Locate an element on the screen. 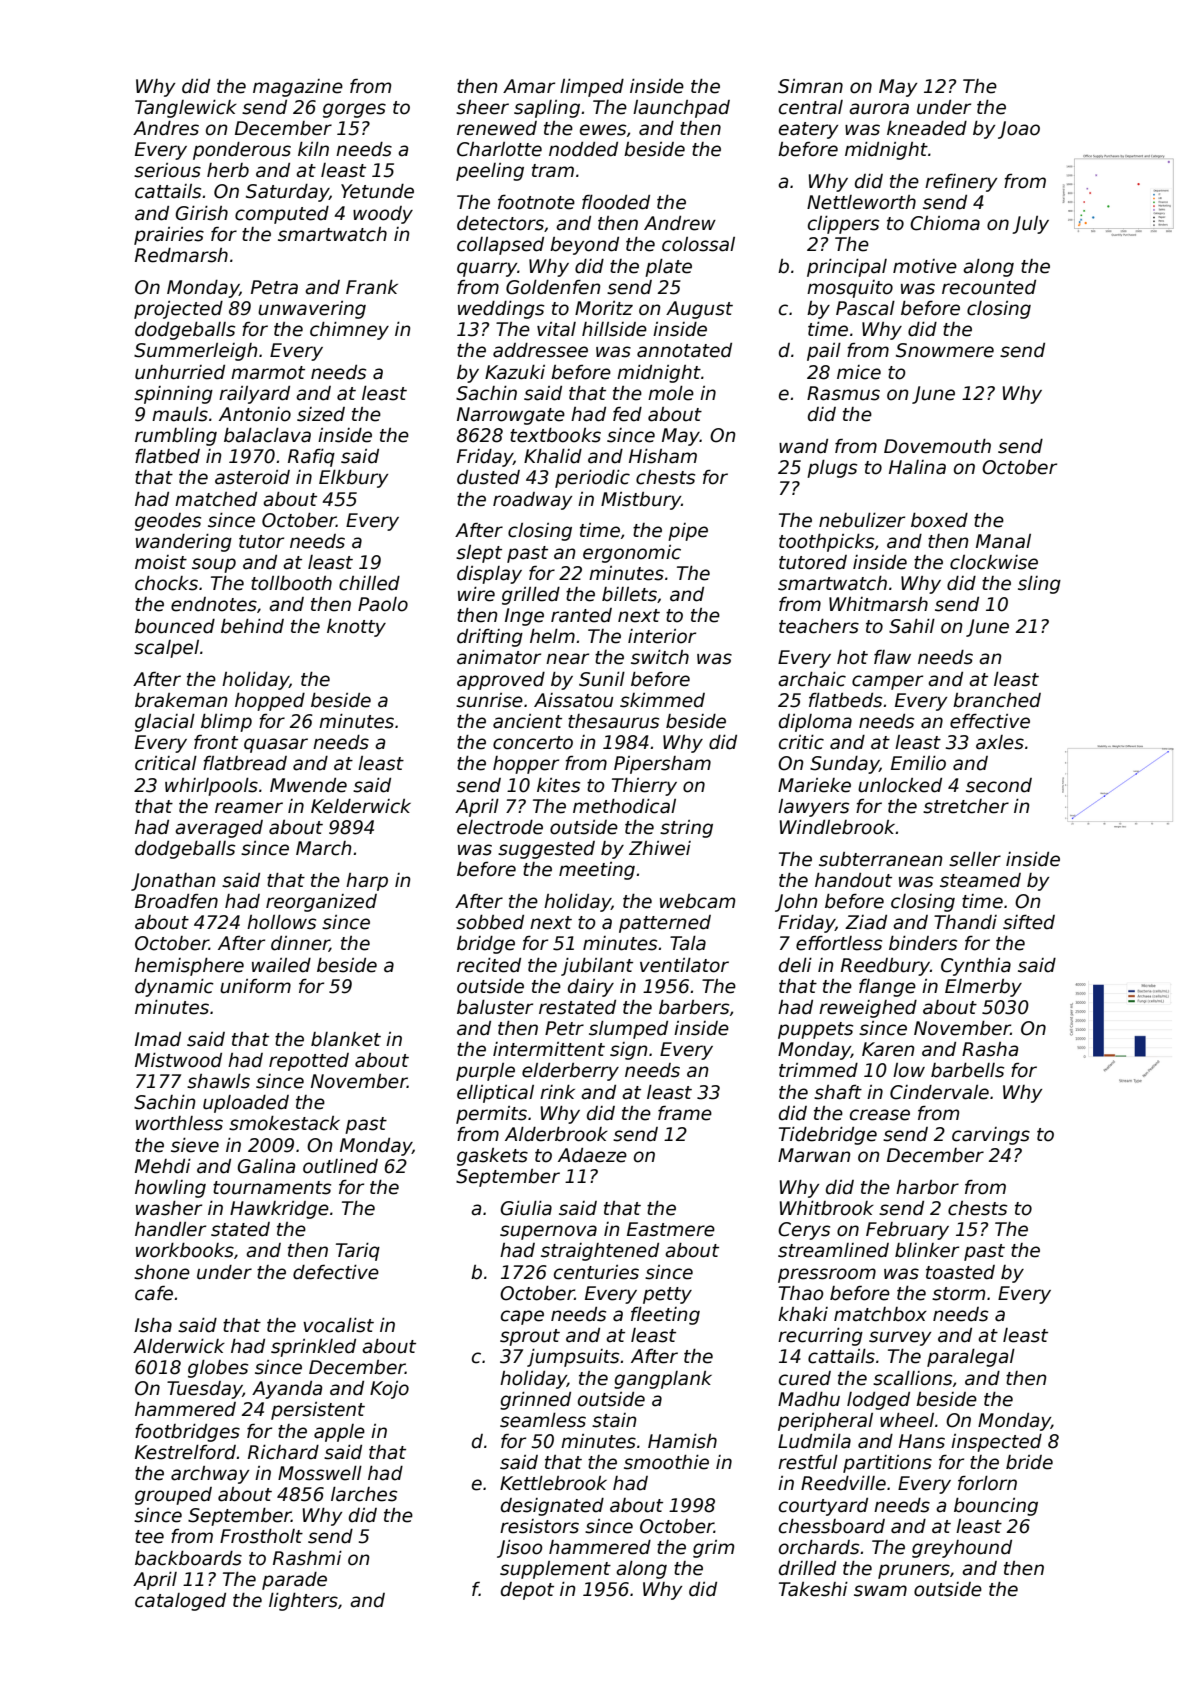 The image size is (1196, 1691). grim is located at coordinates (713, 1549).
